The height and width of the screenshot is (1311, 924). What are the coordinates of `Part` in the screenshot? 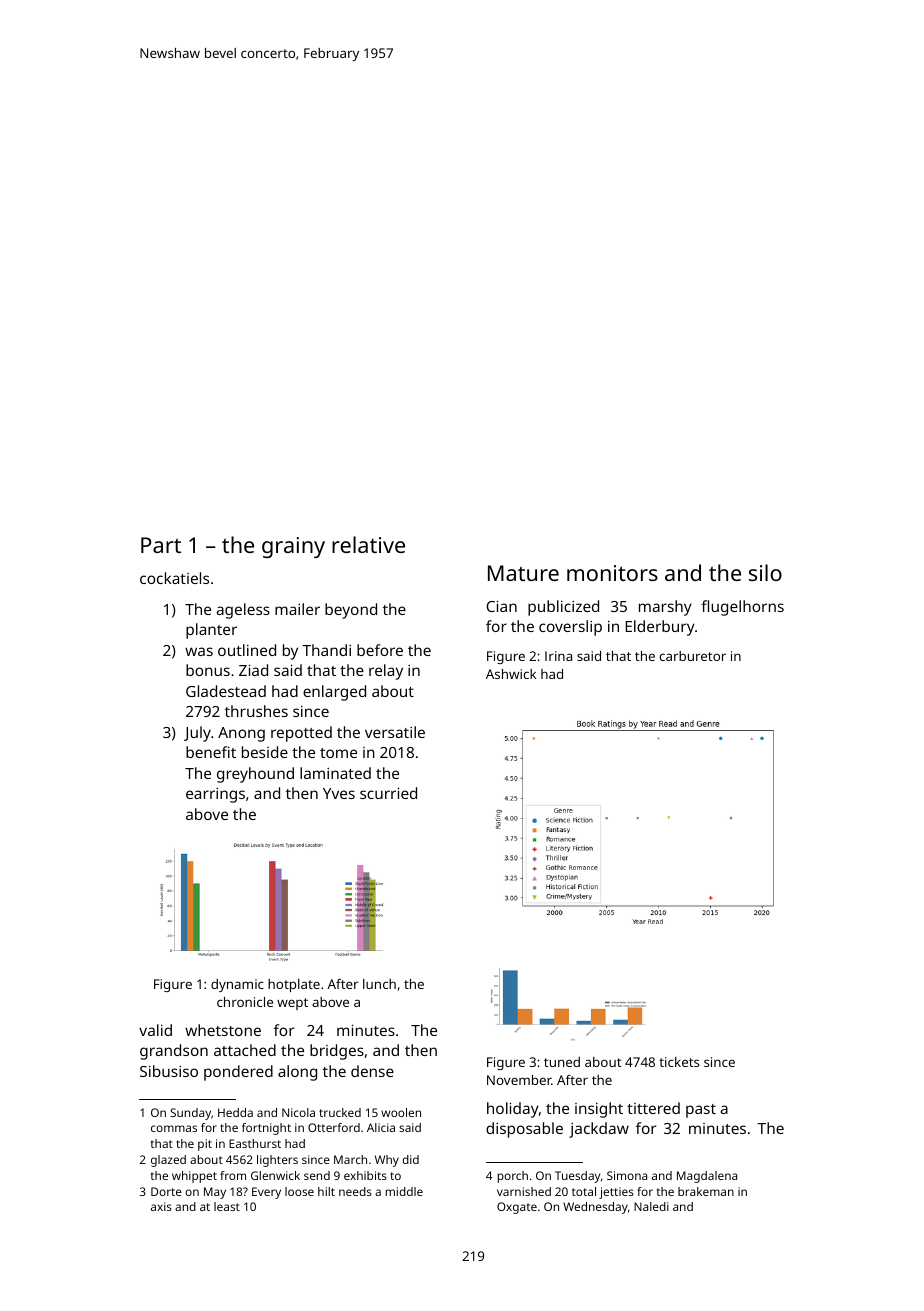 It's located at (161, 545).
